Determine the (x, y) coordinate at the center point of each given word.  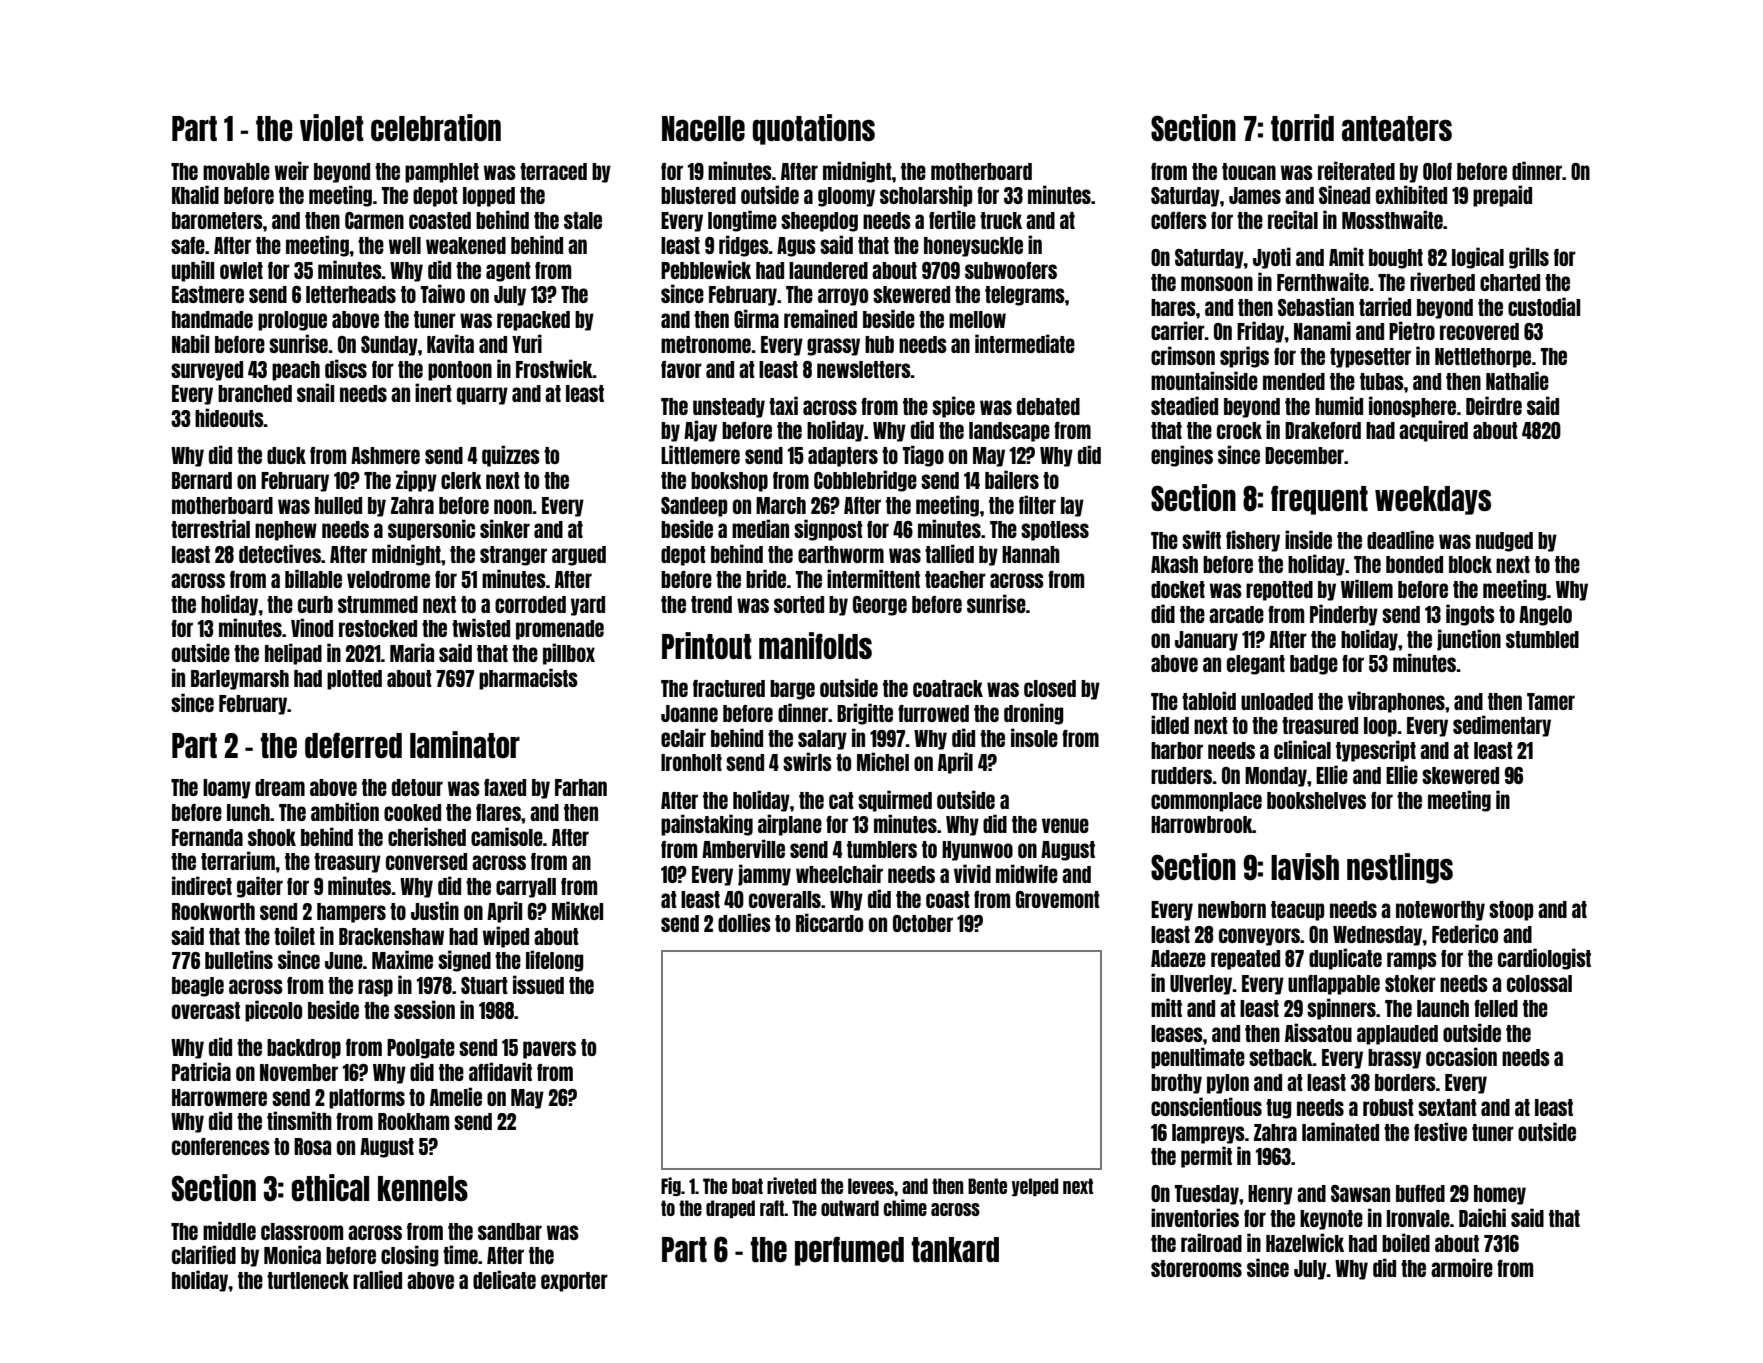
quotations (814, 129)
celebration (436, 127)
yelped (1035, 1187)
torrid (1302, 127)
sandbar (510, 1231)
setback (1281, 1057)
